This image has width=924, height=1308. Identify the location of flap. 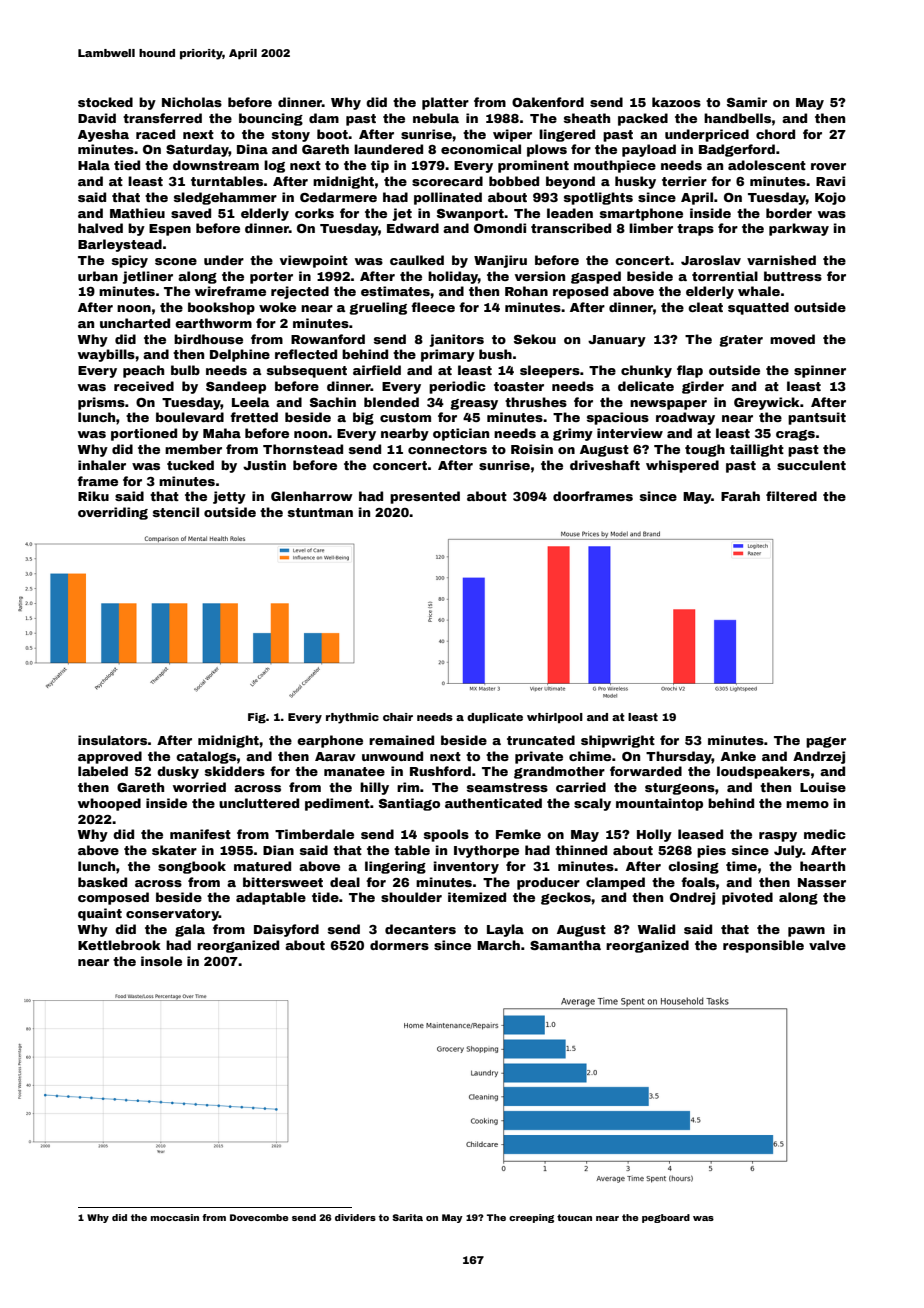
(690, 371).
